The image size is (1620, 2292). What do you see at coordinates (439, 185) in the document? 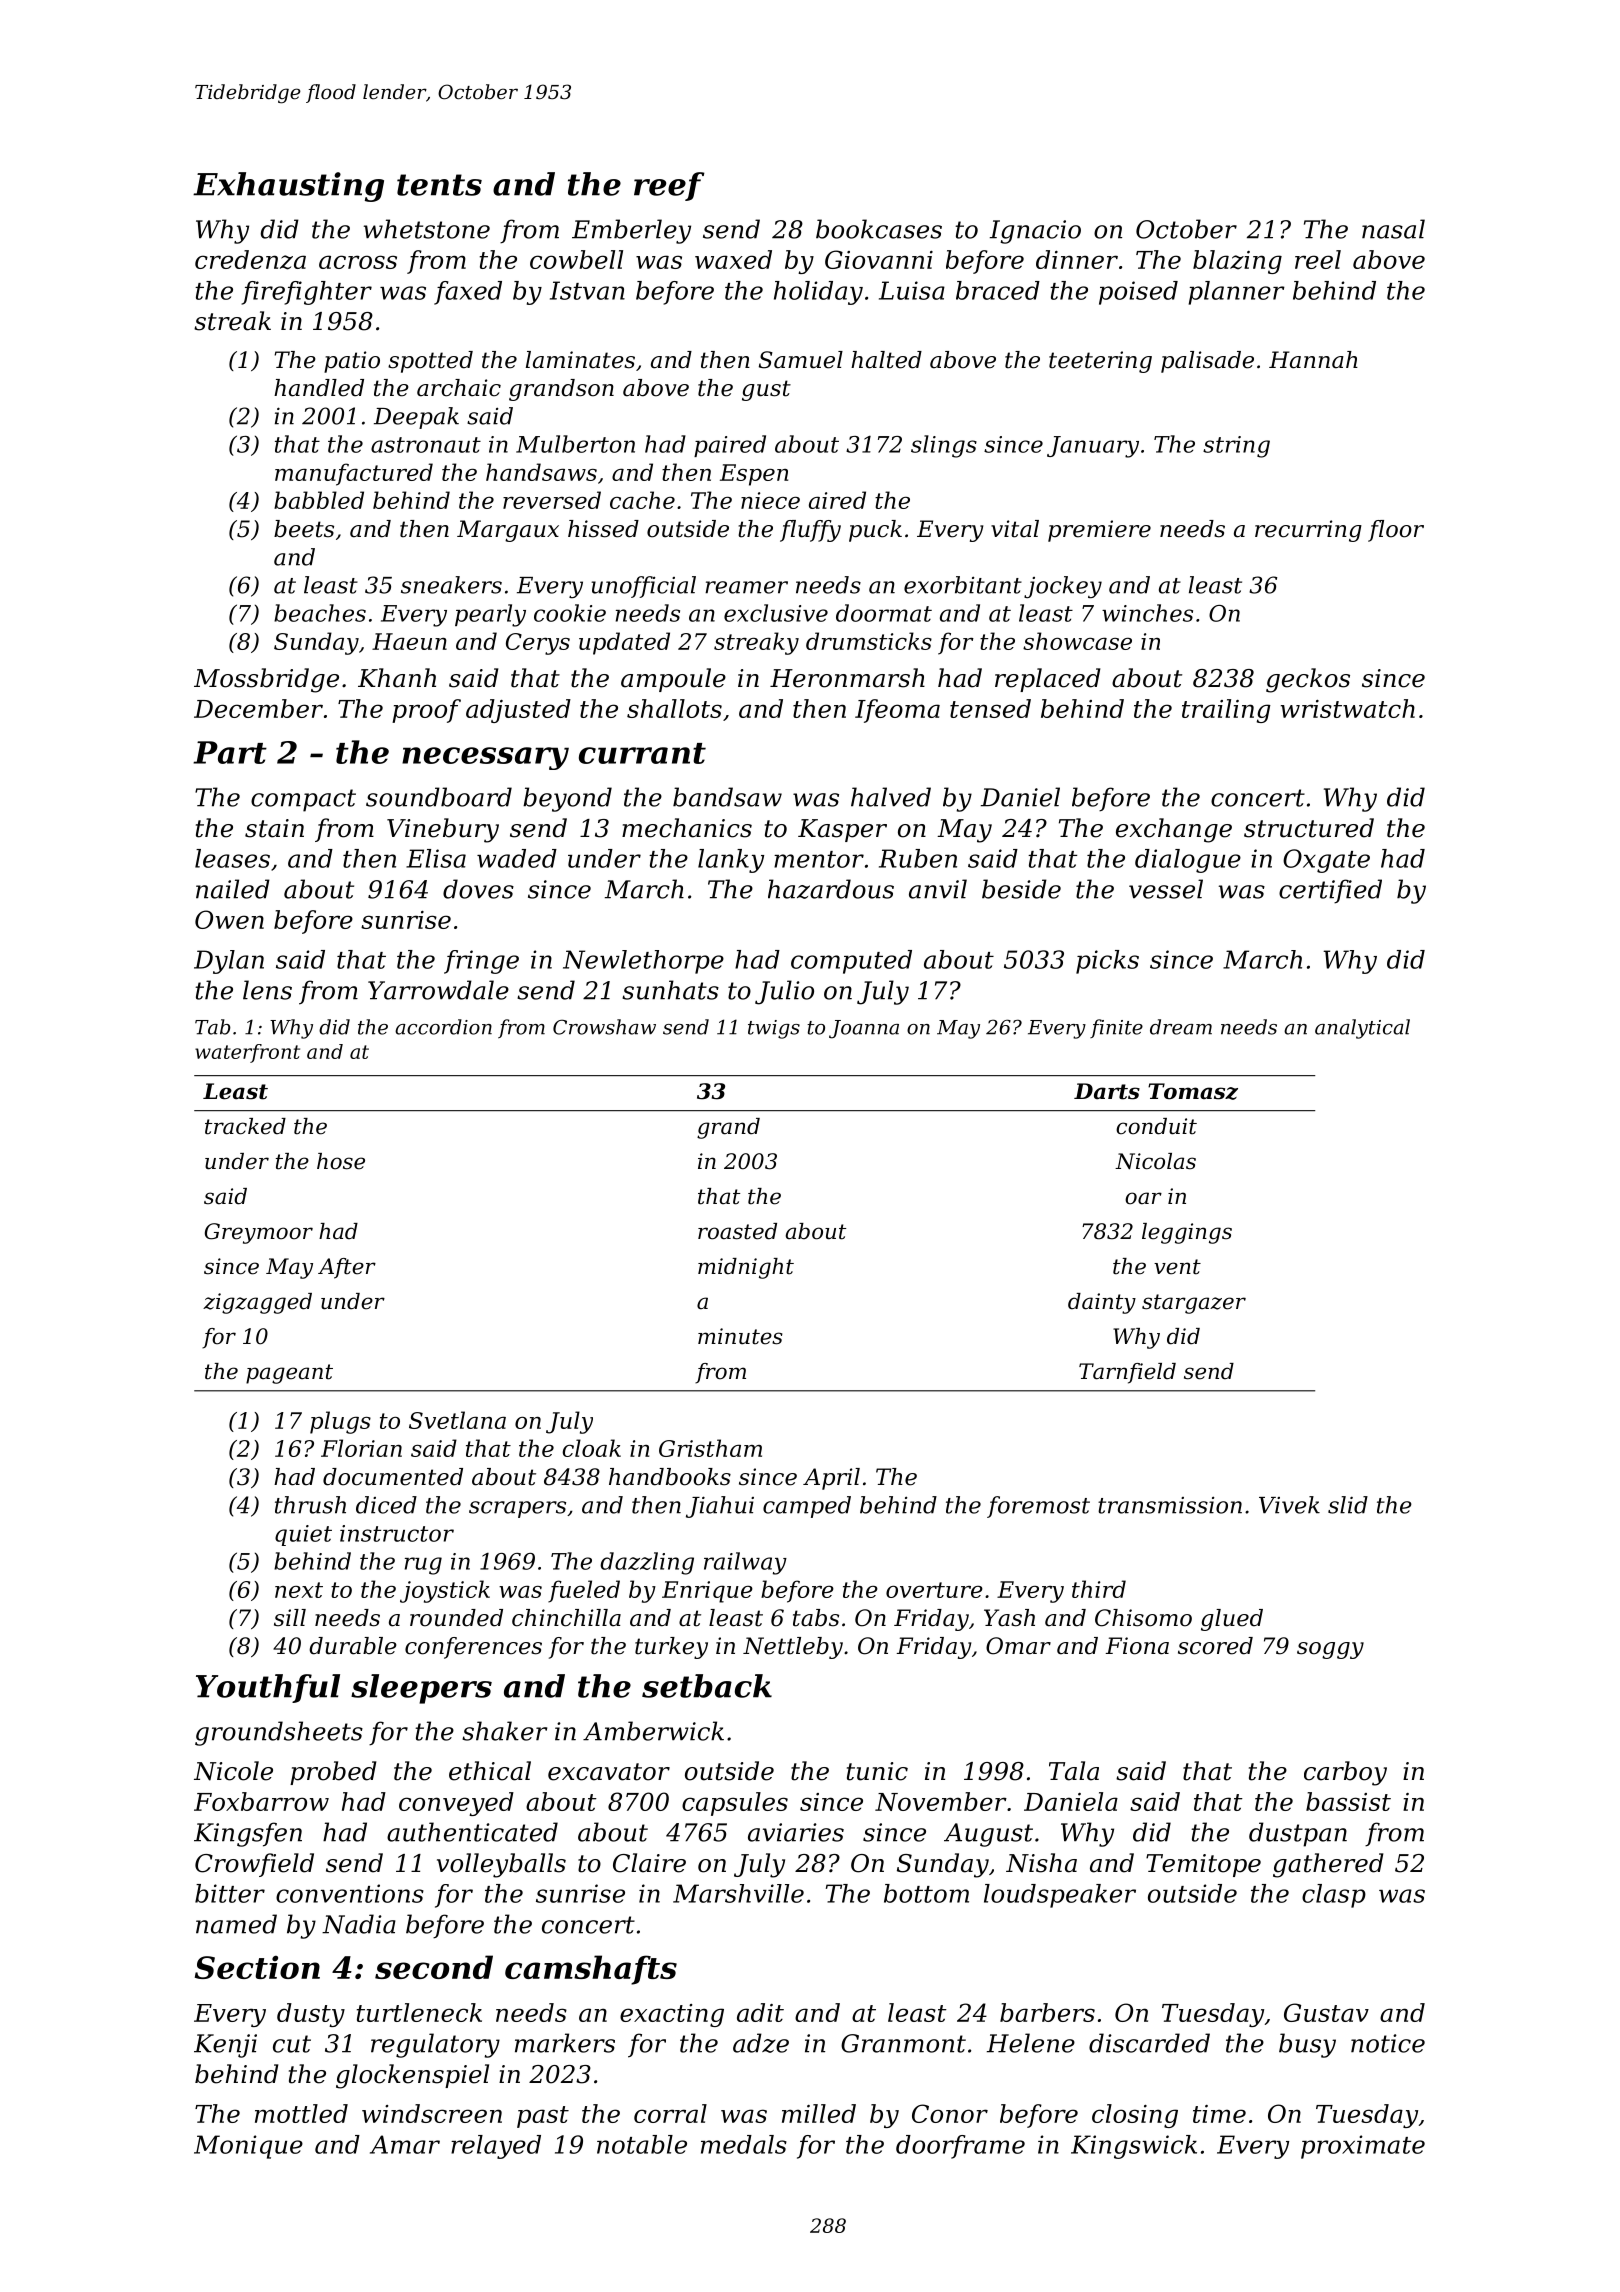
I see `tents` at bounding box center [439, 185].
